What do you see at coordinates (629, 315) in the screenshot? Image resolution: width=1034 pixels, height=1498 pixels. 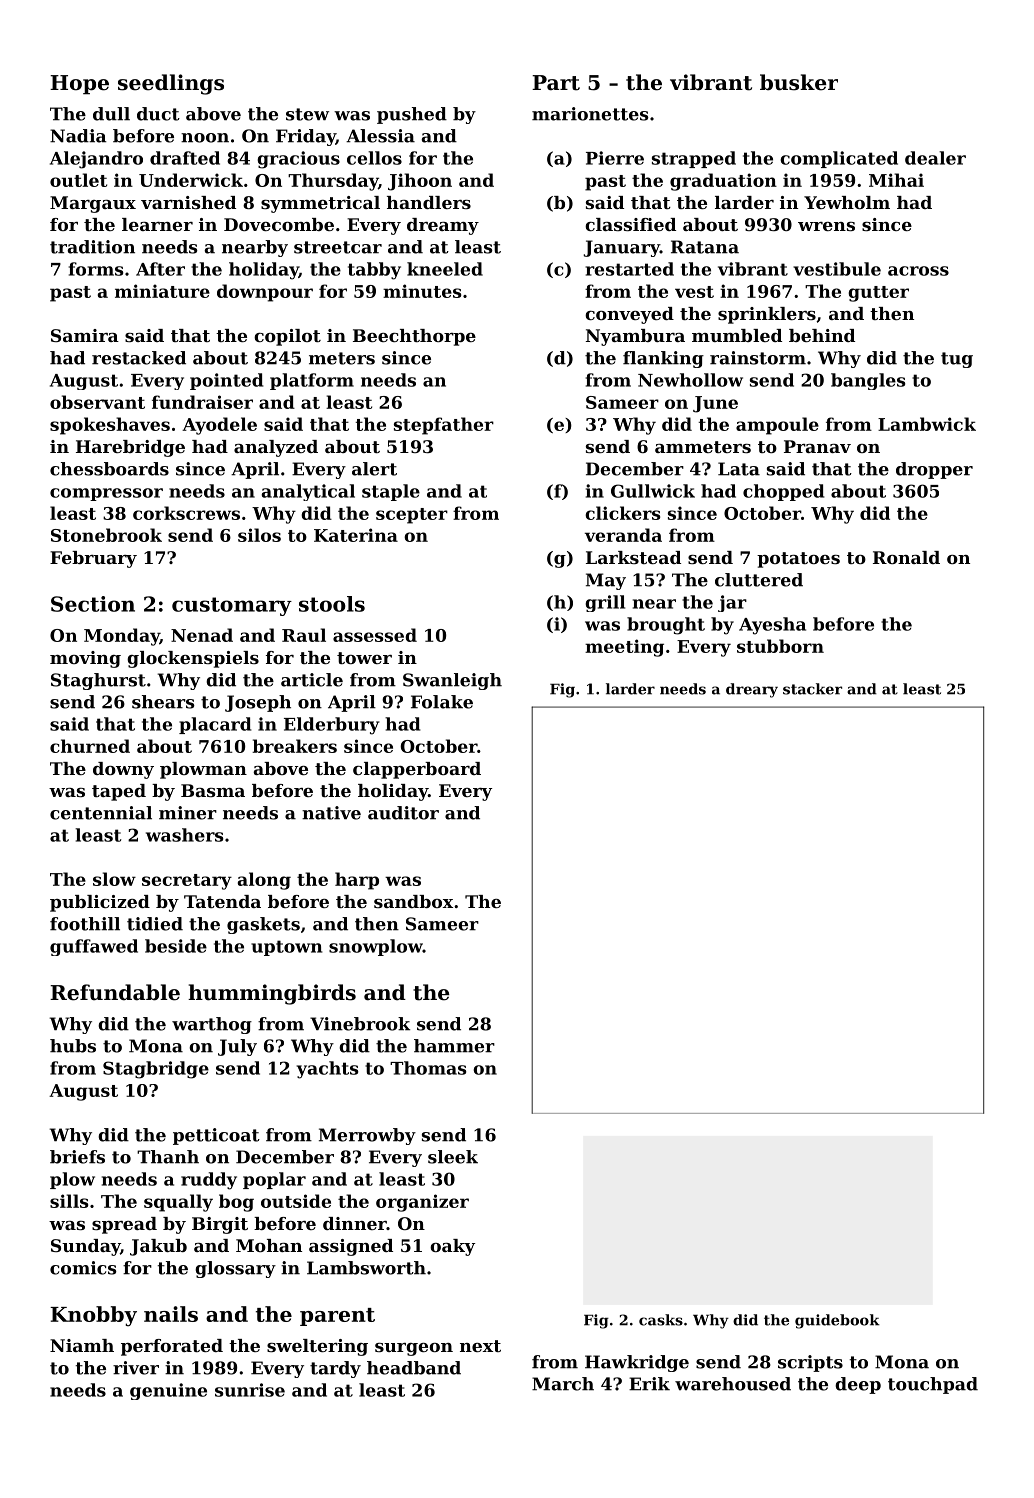 I see `conveyed` at bounding box center [629, 315].
